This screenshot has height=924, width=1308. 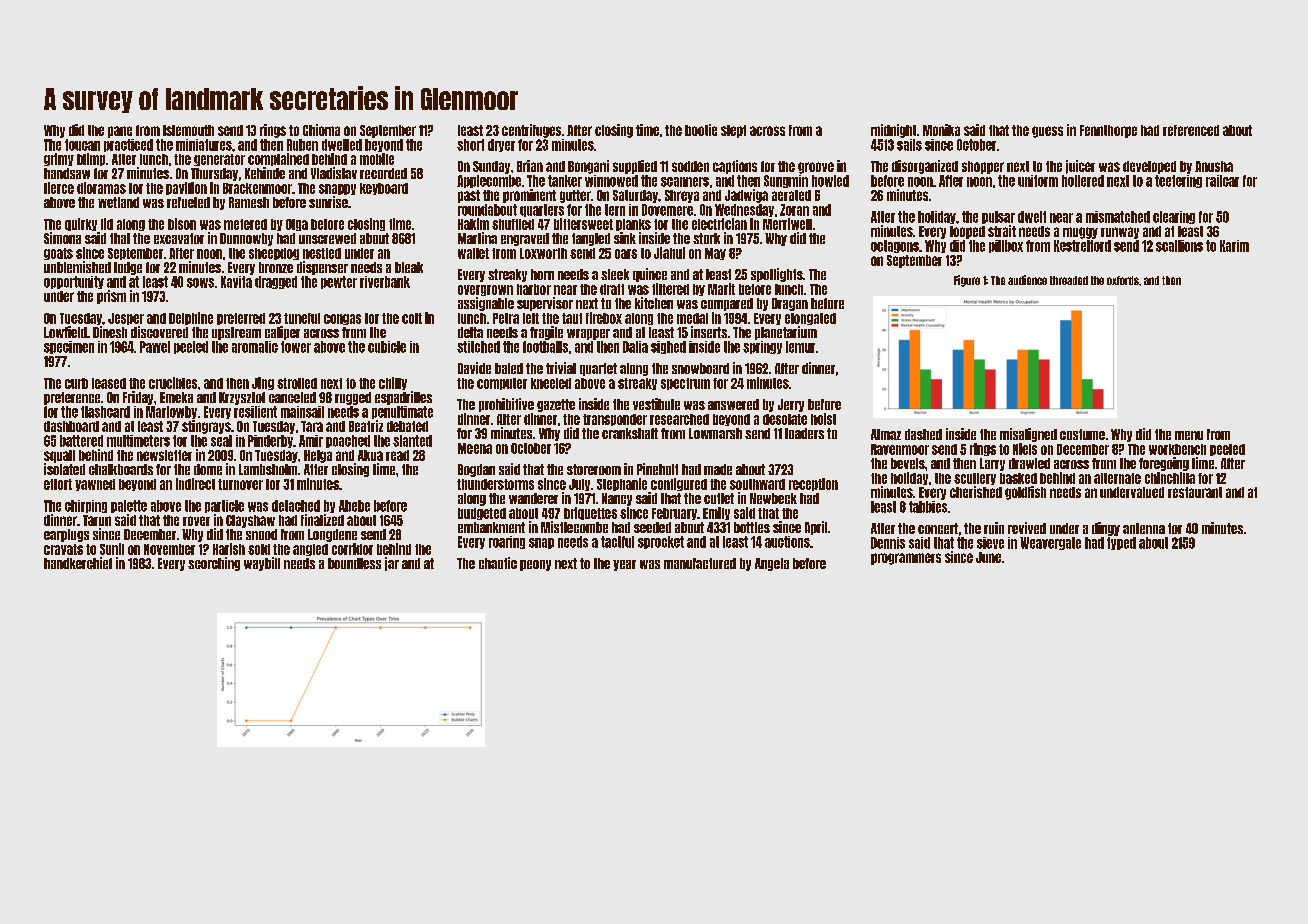 What do you see at coordinates (906, 559) in the screenshot?
I see `programmers` at bounding box center [906, 559].
